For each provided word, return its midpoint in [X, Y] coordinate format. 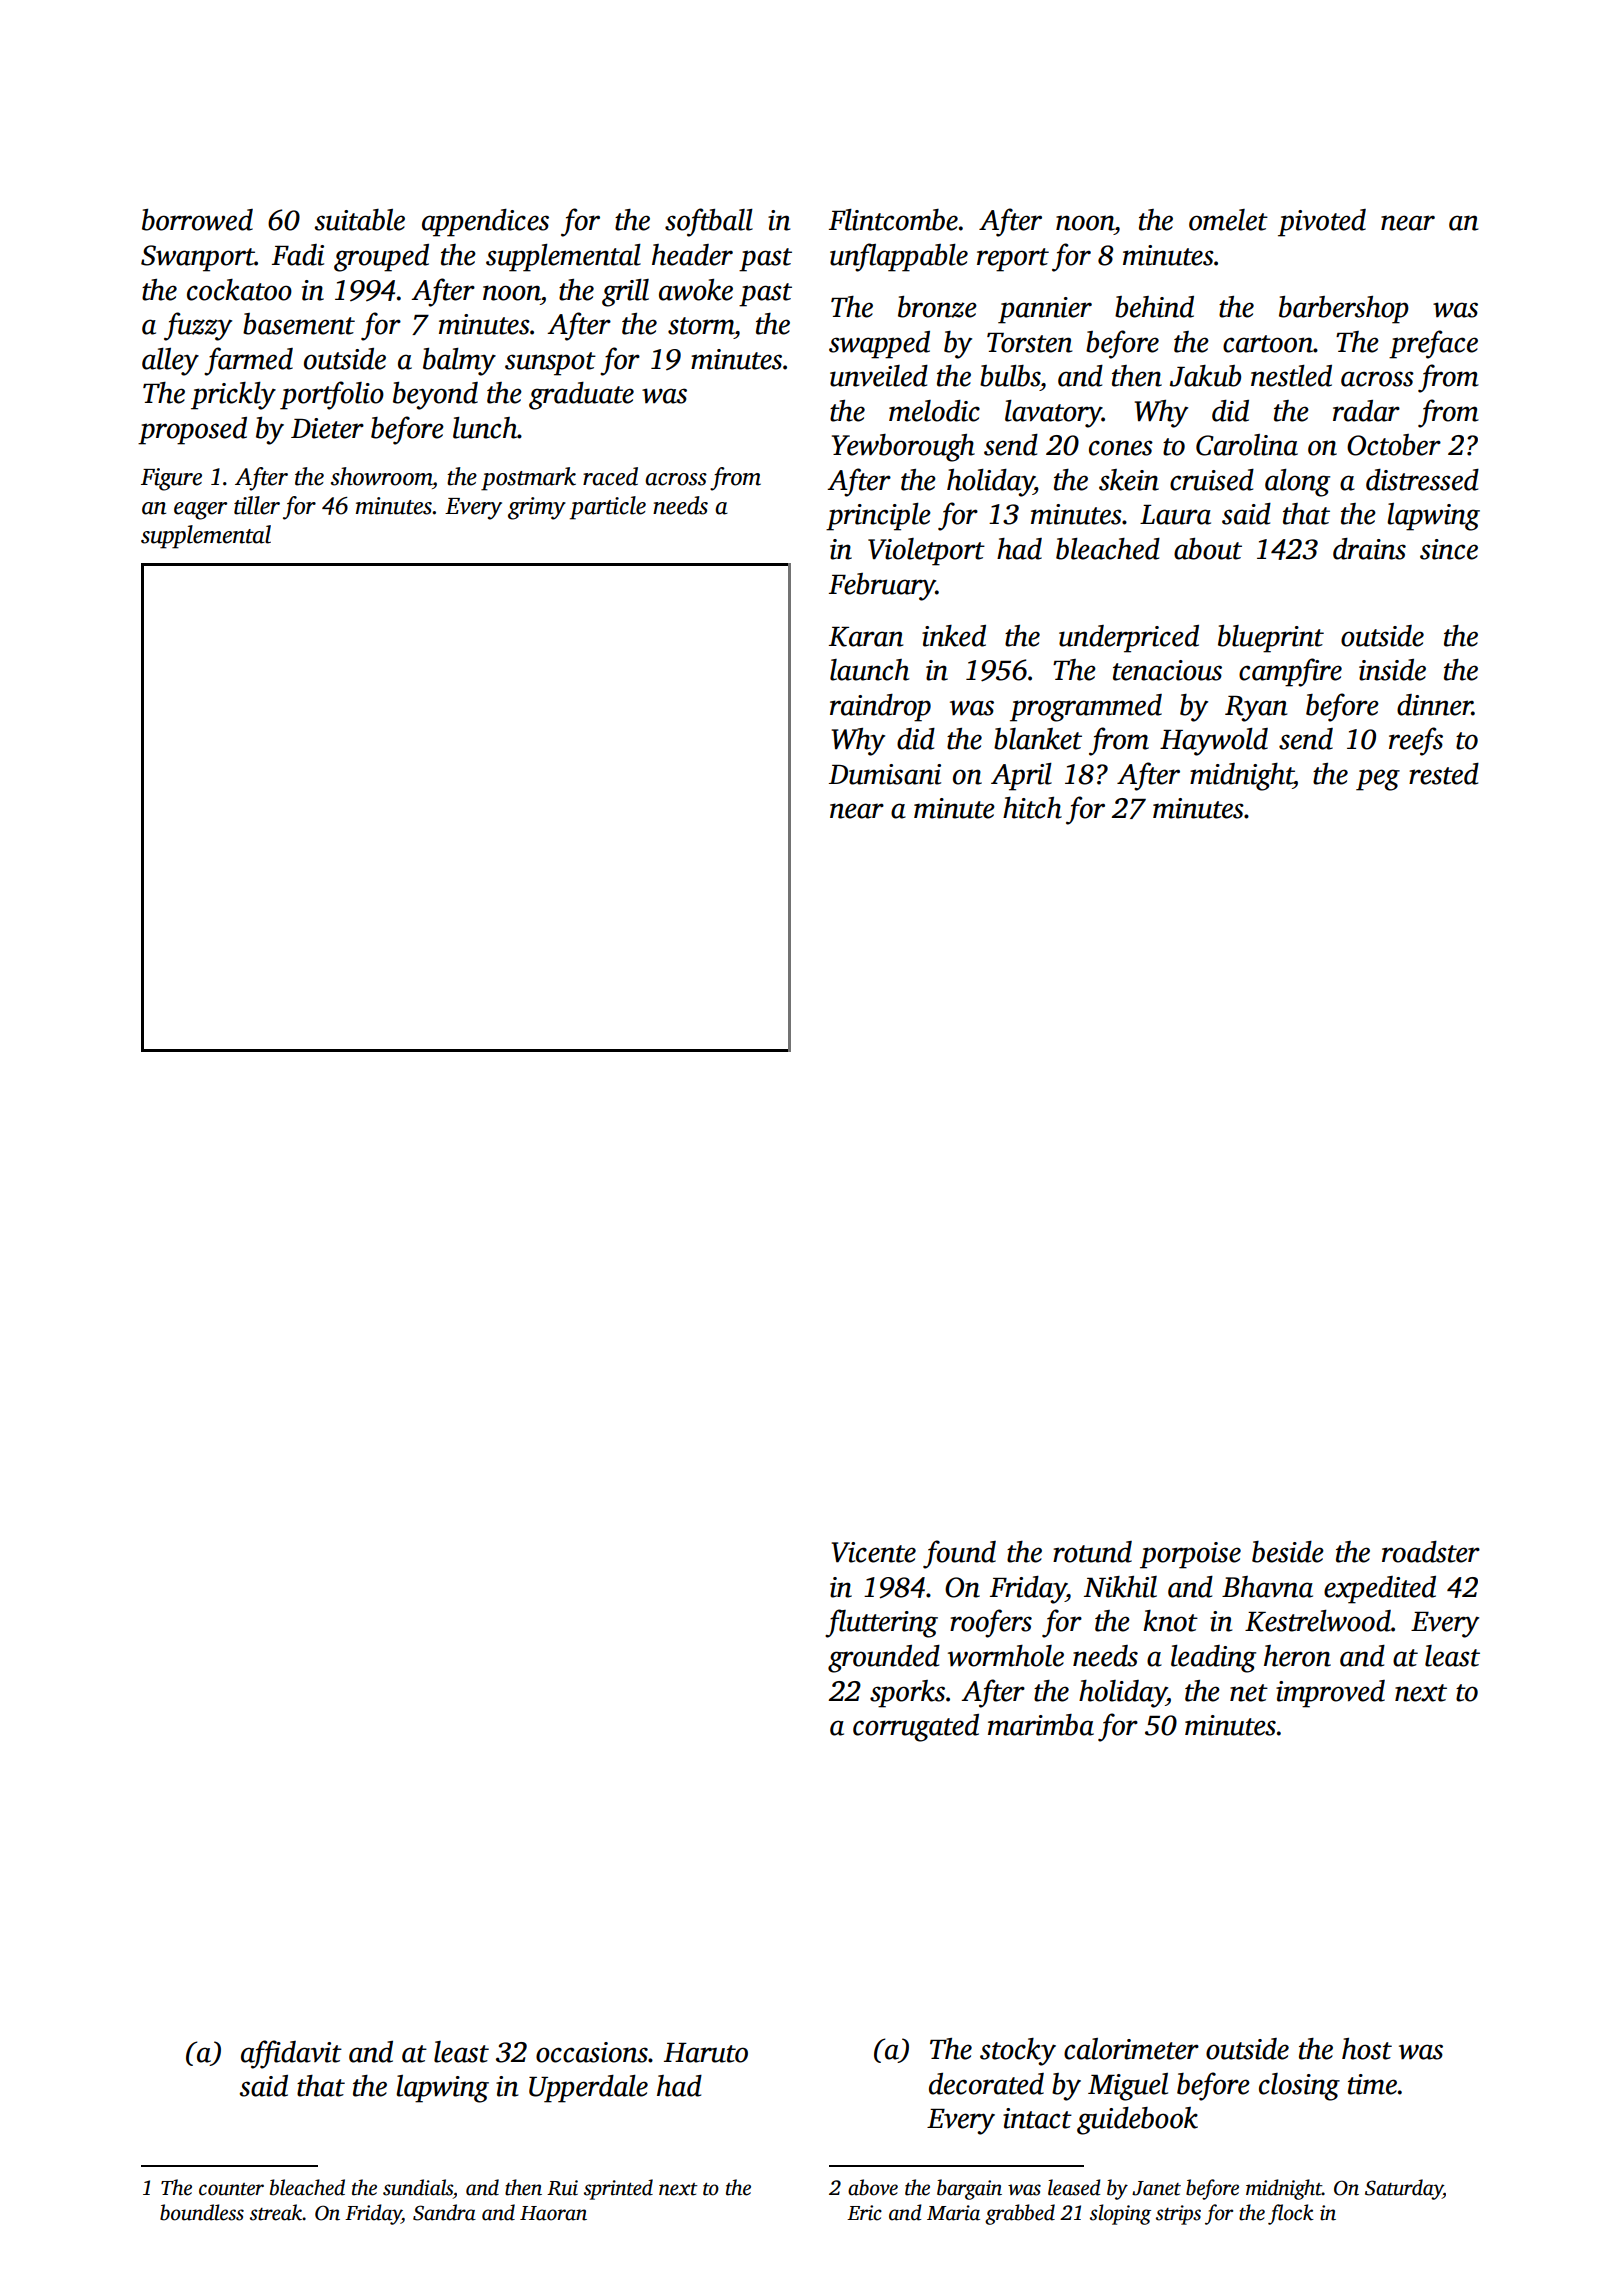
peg [1378, 780]
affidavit [291, 2054]
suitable [359, 220]
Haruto [706, 2053]
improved [1330, 1694]
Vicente [874, 1552]
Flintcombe [893, 220]
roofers [991, 1623]
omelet [1228, 220]
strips [1178, 2215]
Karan [866, 637]
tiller [257, 505]
